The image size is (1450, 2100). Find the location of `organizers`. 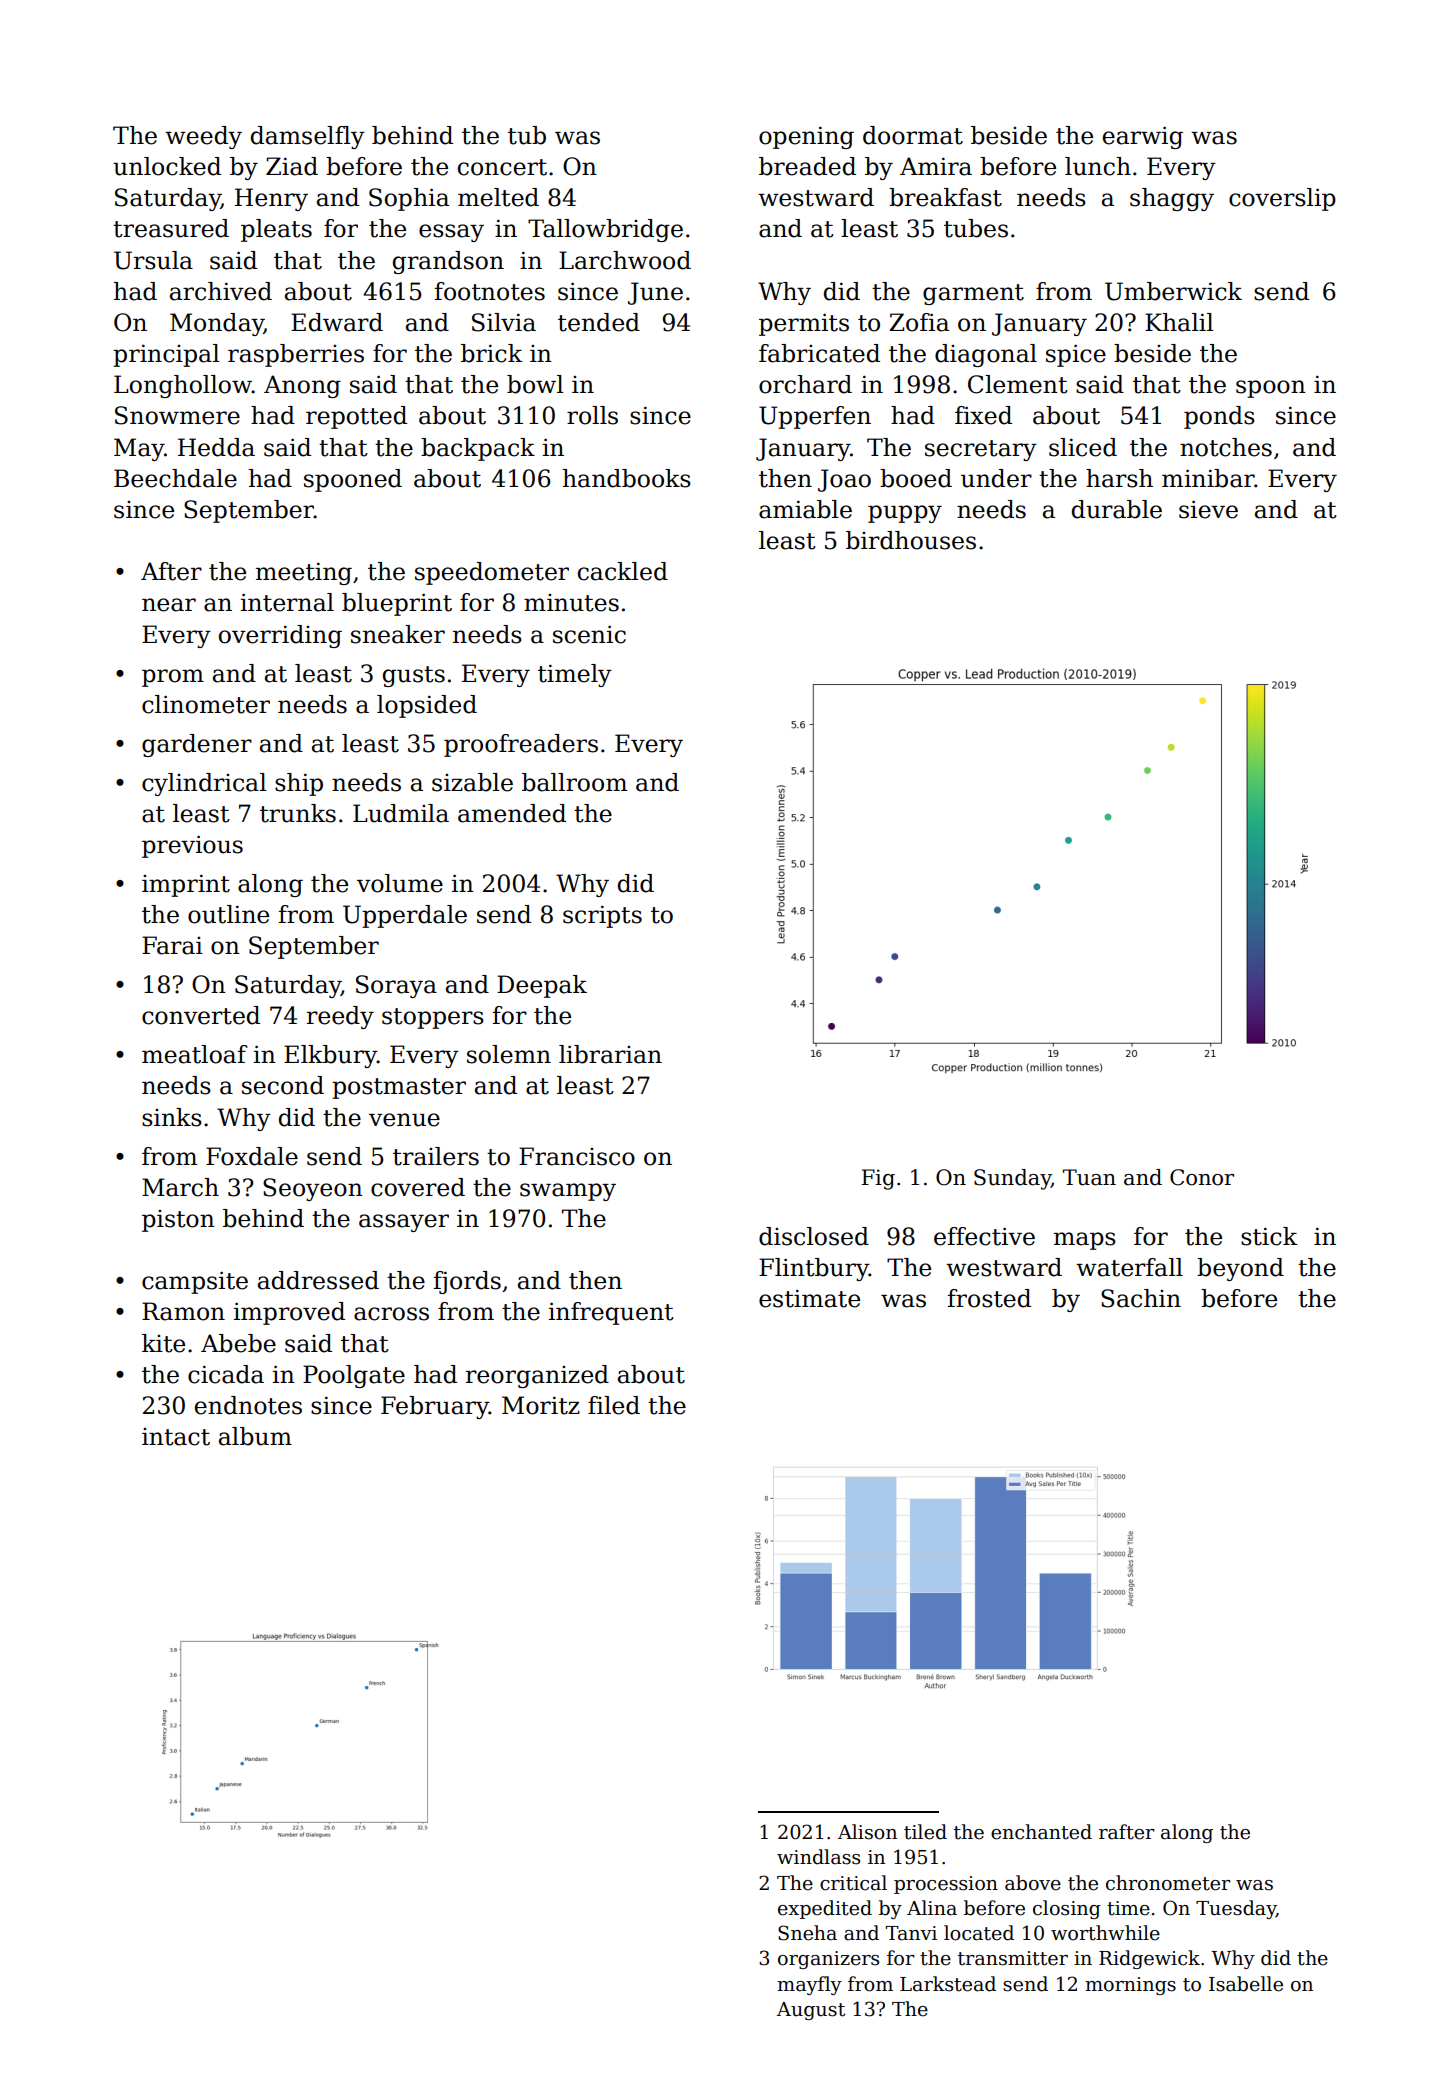

organizers is located at coordinates (828, 1960).
